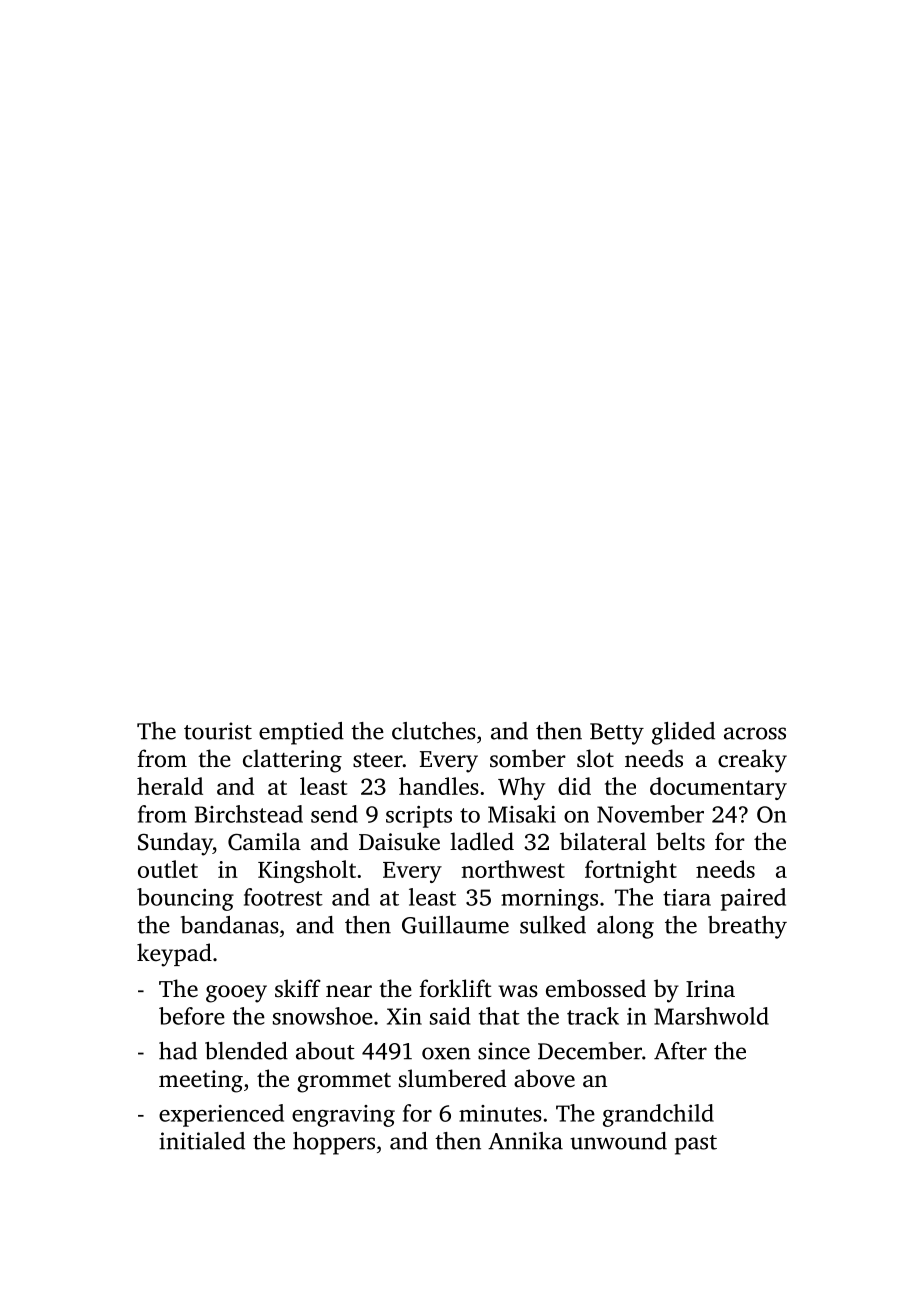 This screenshot has height=1311, width=924. I want to click on handles, so click(439, 786).
